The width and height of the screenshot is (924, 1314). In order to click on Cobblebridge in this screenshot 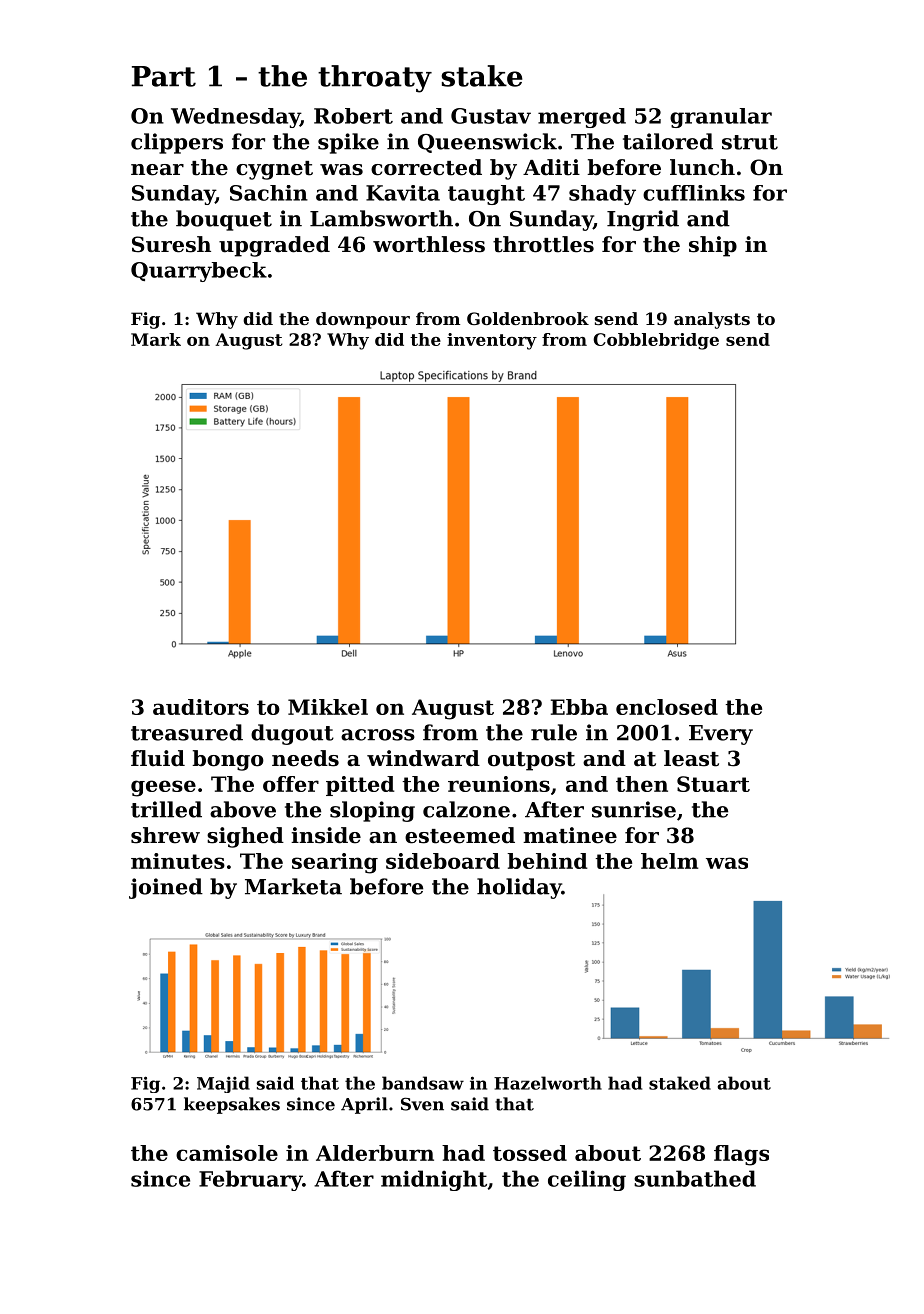, I will do `click(656, 341)`.
